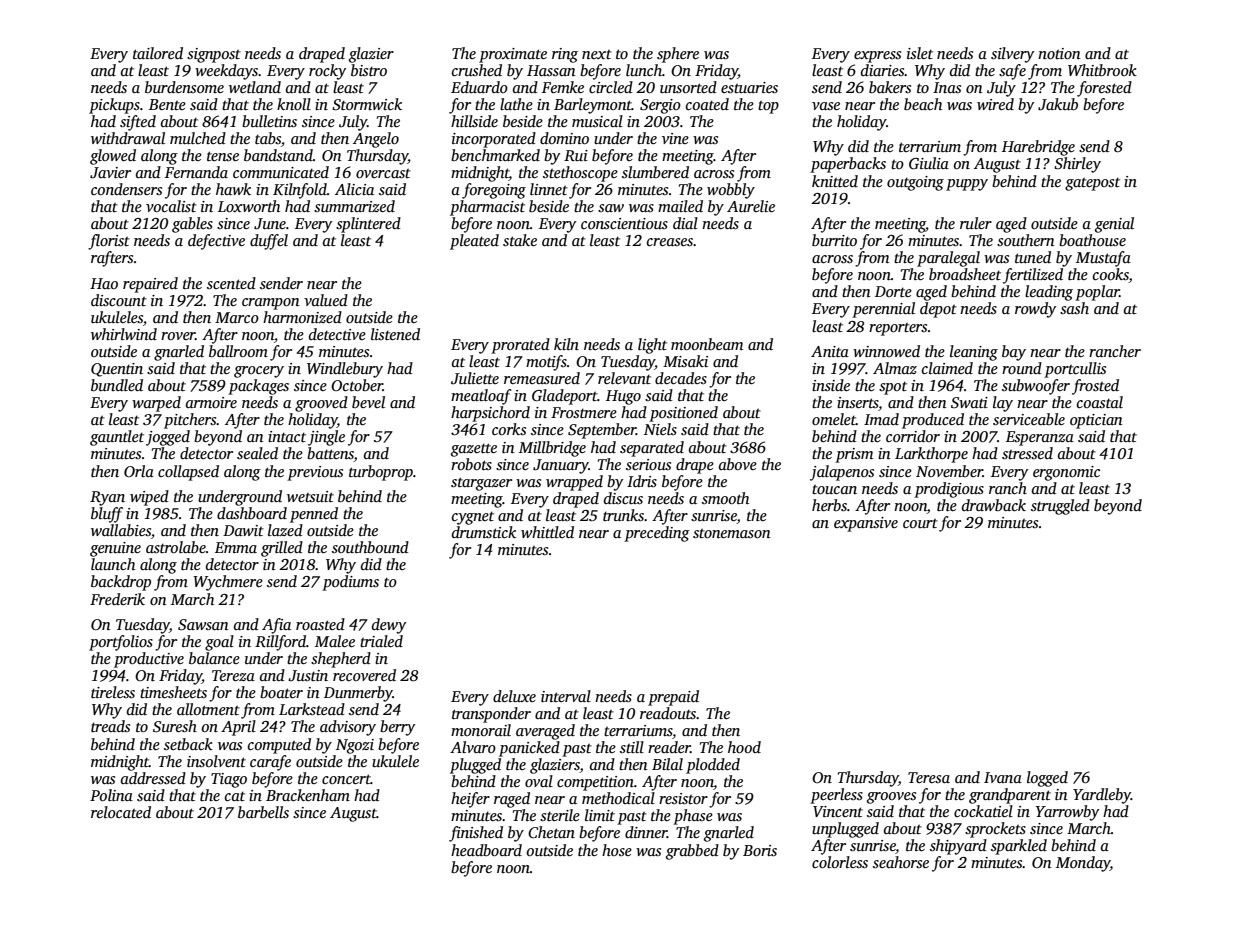 This document has height=952, width=1233. Describe the element at coordinates (346, 779) in the document. I see `concert` at that location.
